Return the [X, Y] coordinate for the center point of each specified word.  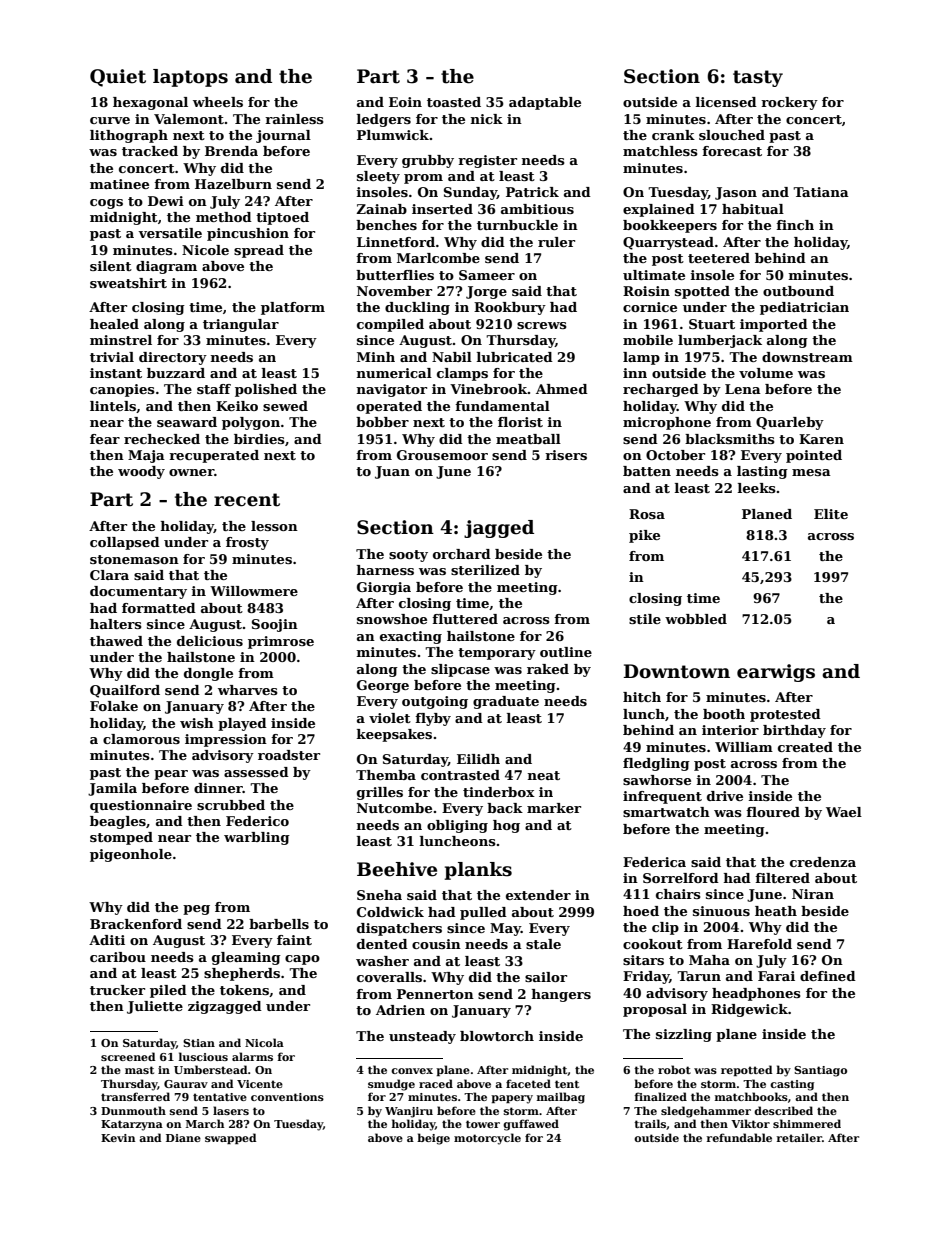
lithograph [129, 136]
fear [105, 439]
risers [566, 455]
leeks [757, 488]
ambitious [537, 209]
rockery [789, 103]
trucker [117, 990]
